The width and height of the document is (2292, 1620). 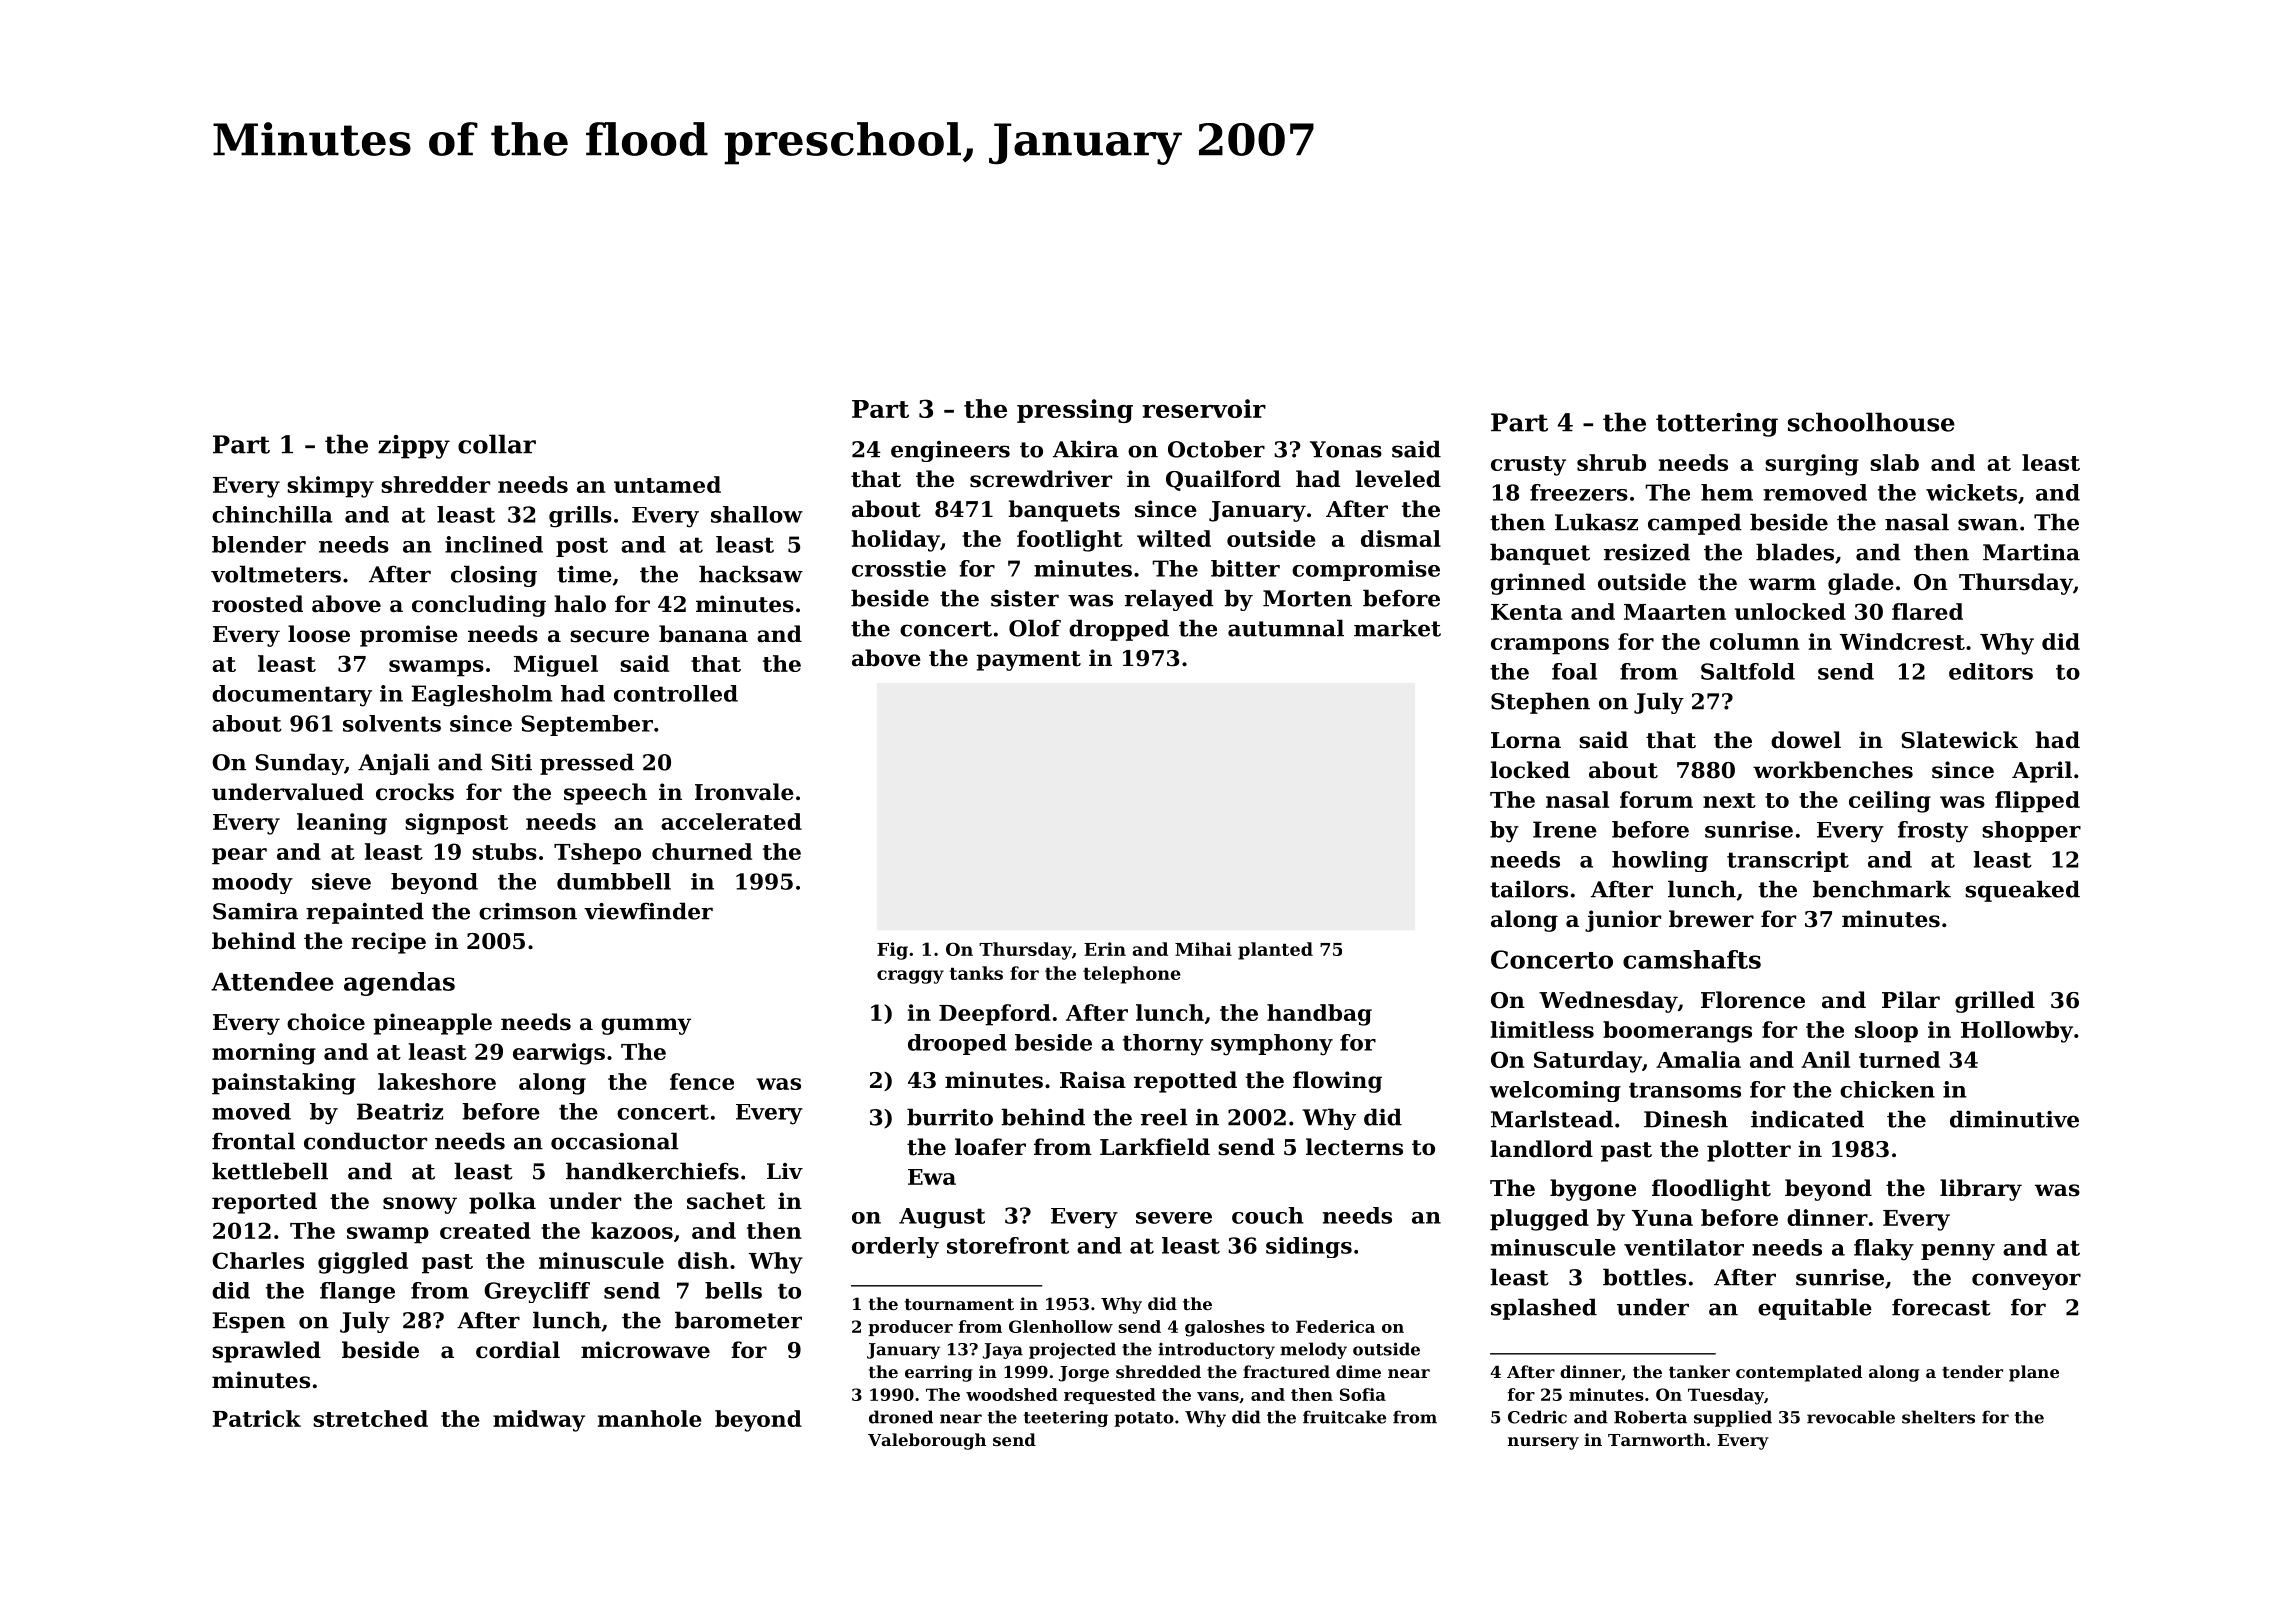 I want to click on autumnal, so click(x=1286, y=628).
